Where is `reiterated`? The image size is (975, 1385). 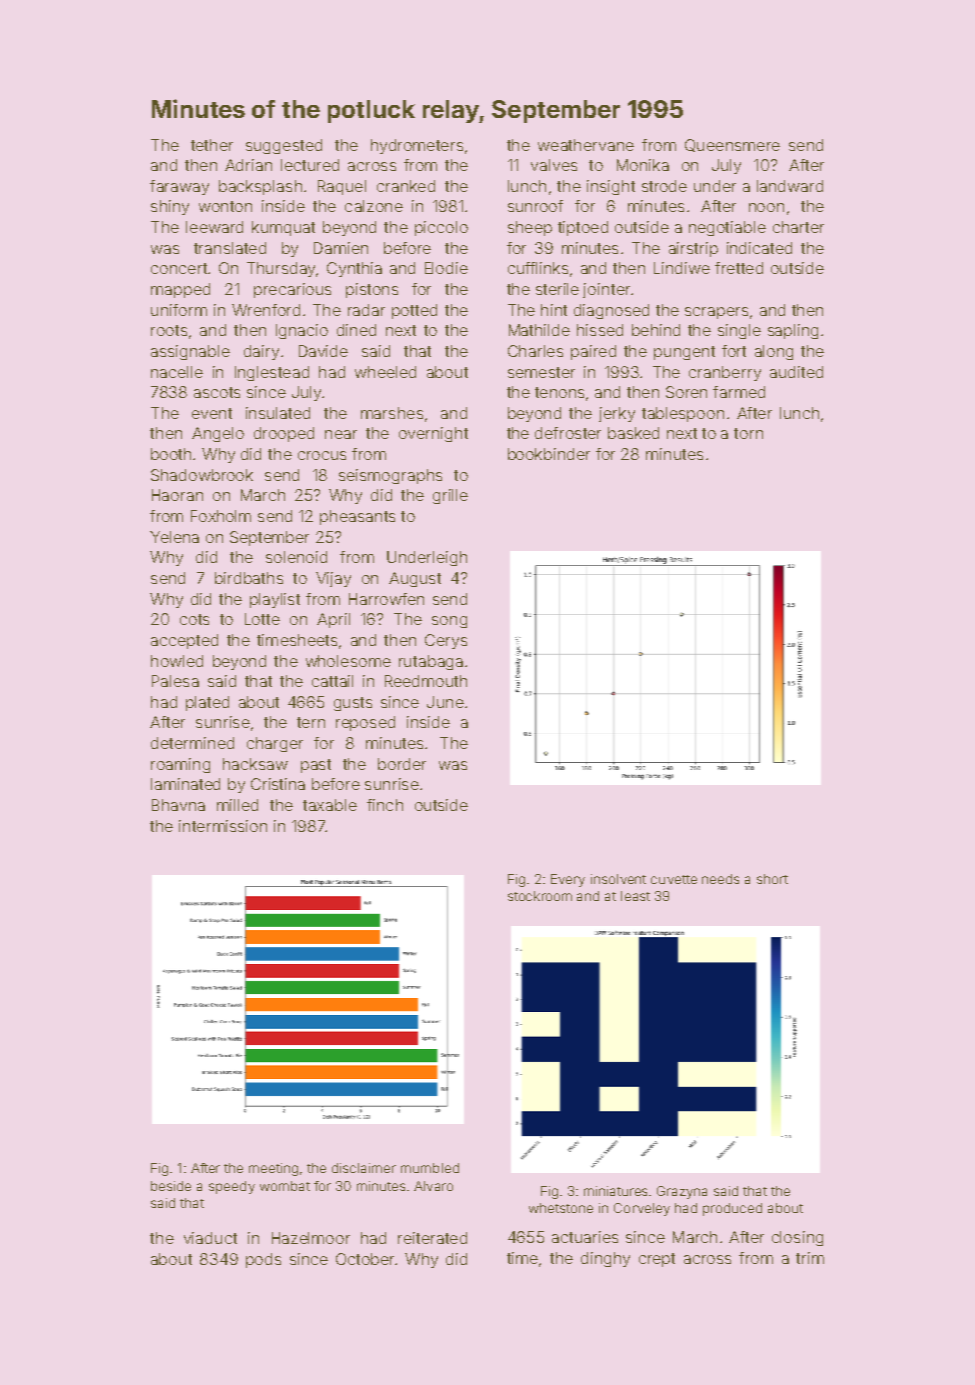 reiterated is located at coordinates (432, 1238).
